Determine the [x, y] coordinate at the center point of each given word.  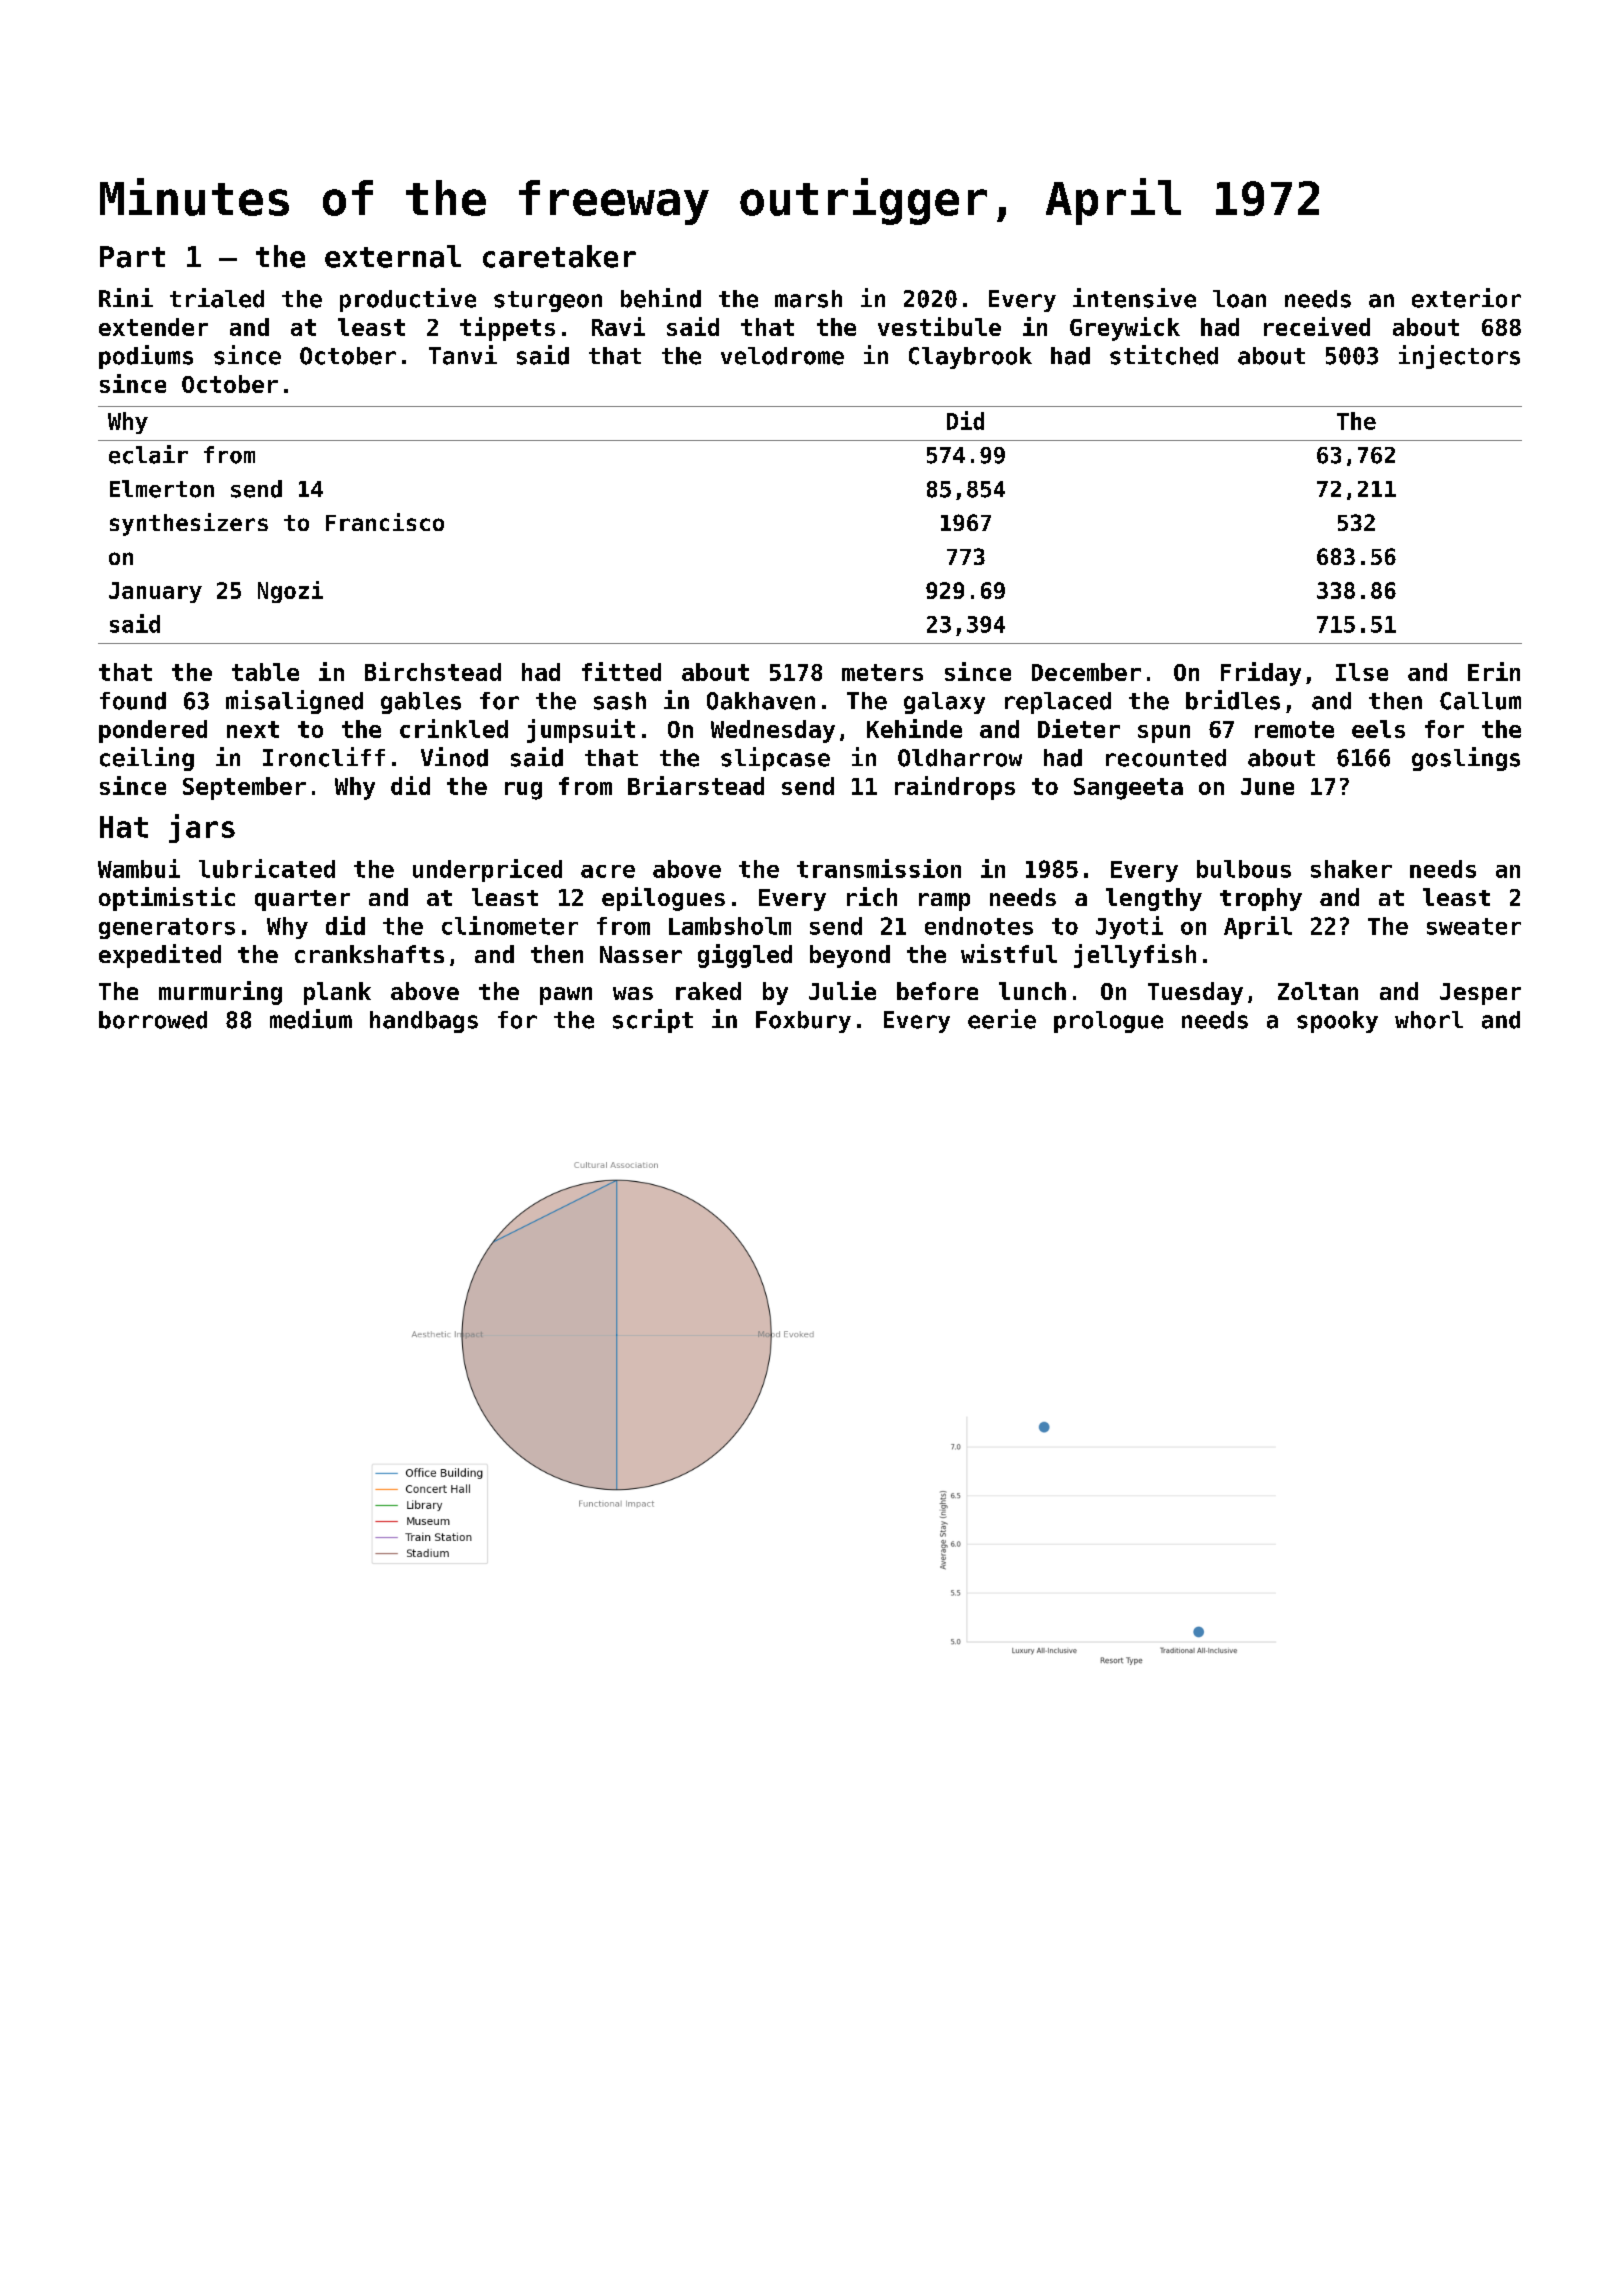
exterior [1466, 298]
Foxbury [803, 1022]
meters [882, 672]
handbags [424, 1022]
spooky [1337, 1022]
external [393, 256]
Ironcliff [324, 757]
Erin [1494, 671]
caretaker [559, 256]
